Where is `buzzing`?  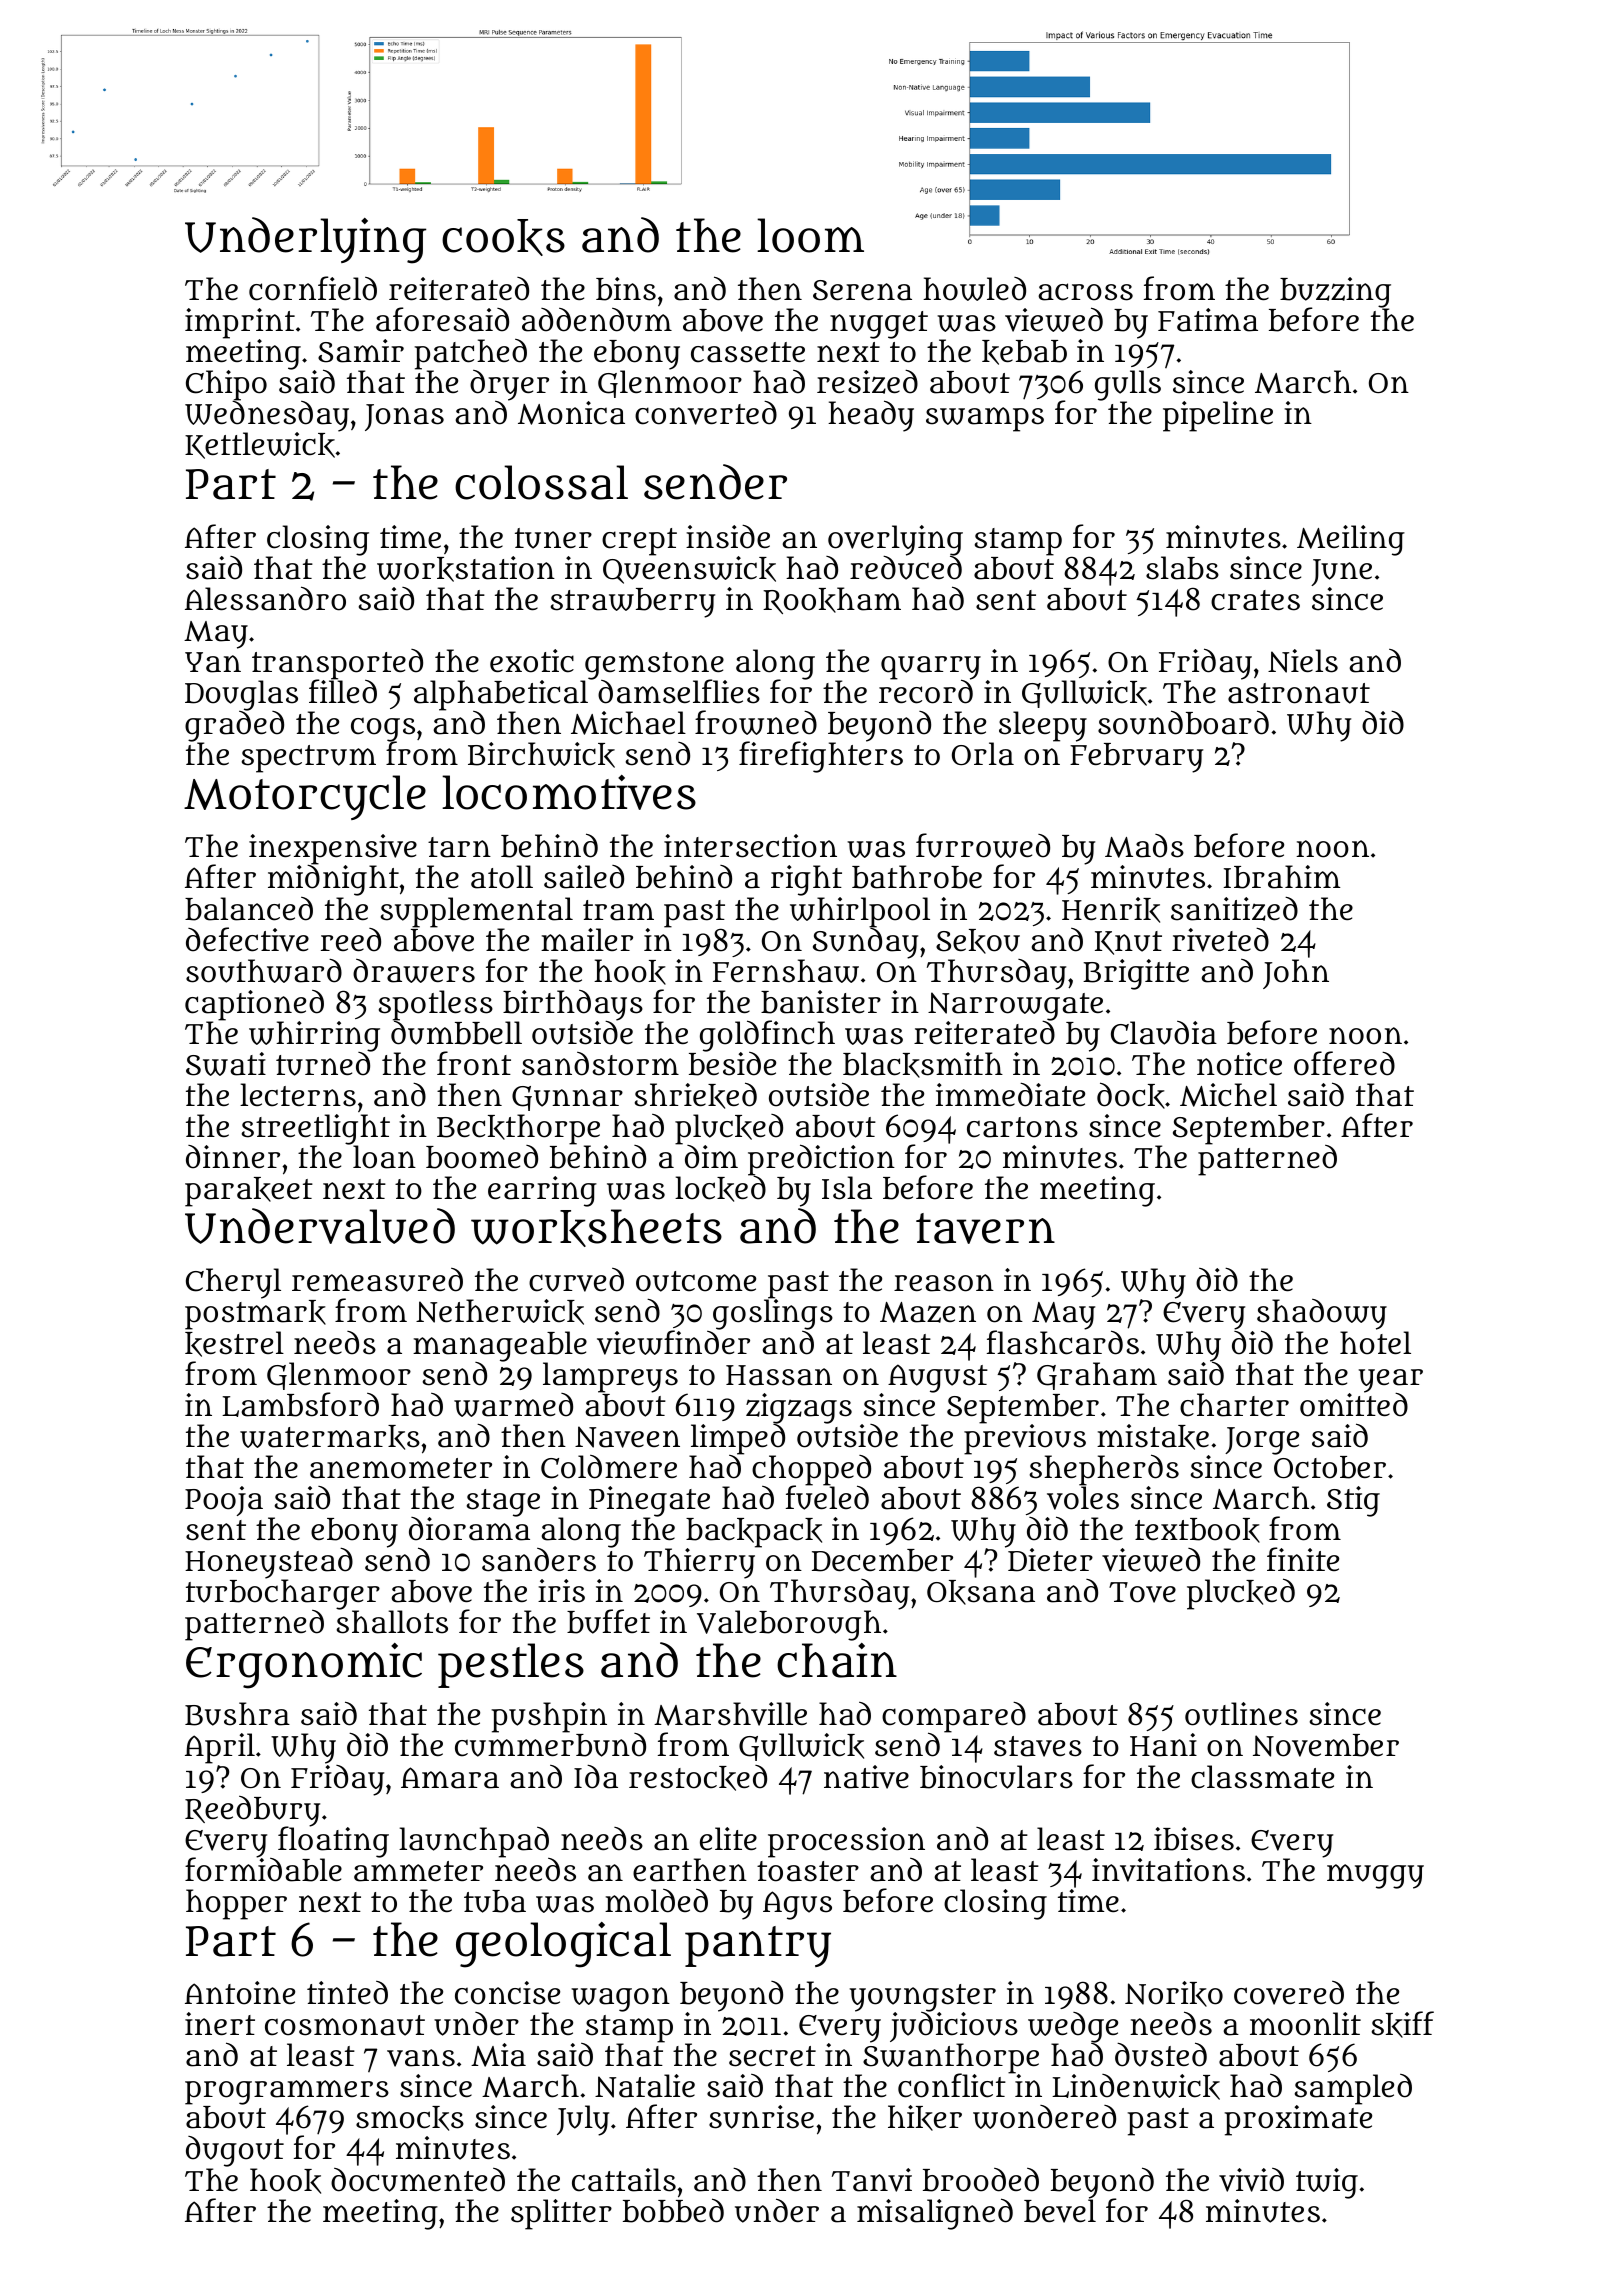
buzzing is located at coordinates (1335, 292).
